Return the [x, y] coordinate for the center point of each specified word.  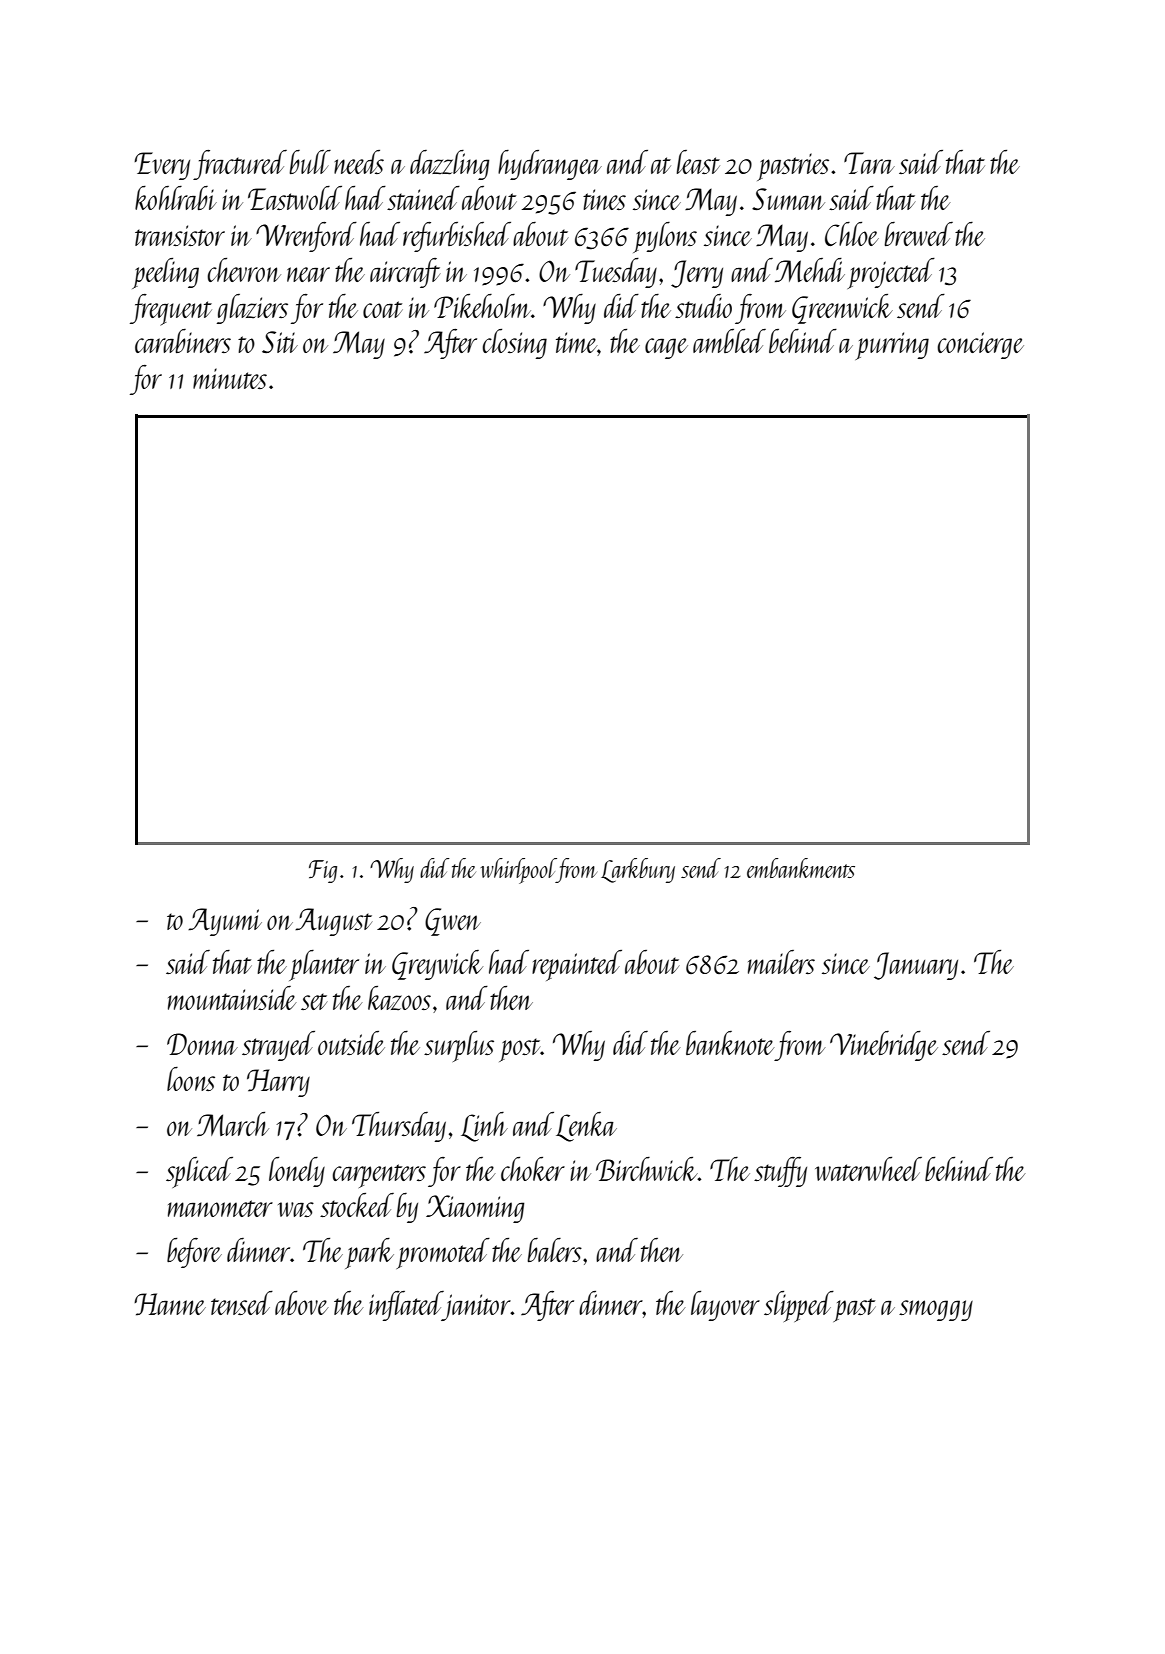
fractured [240, 165]
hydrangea [550, 165]
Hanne [170, 1304]
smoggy [936, 1310]
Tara [869, 163]
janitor [477, 1307]
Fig [323, 871]
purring [892, 346]
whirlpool [518, 871]
